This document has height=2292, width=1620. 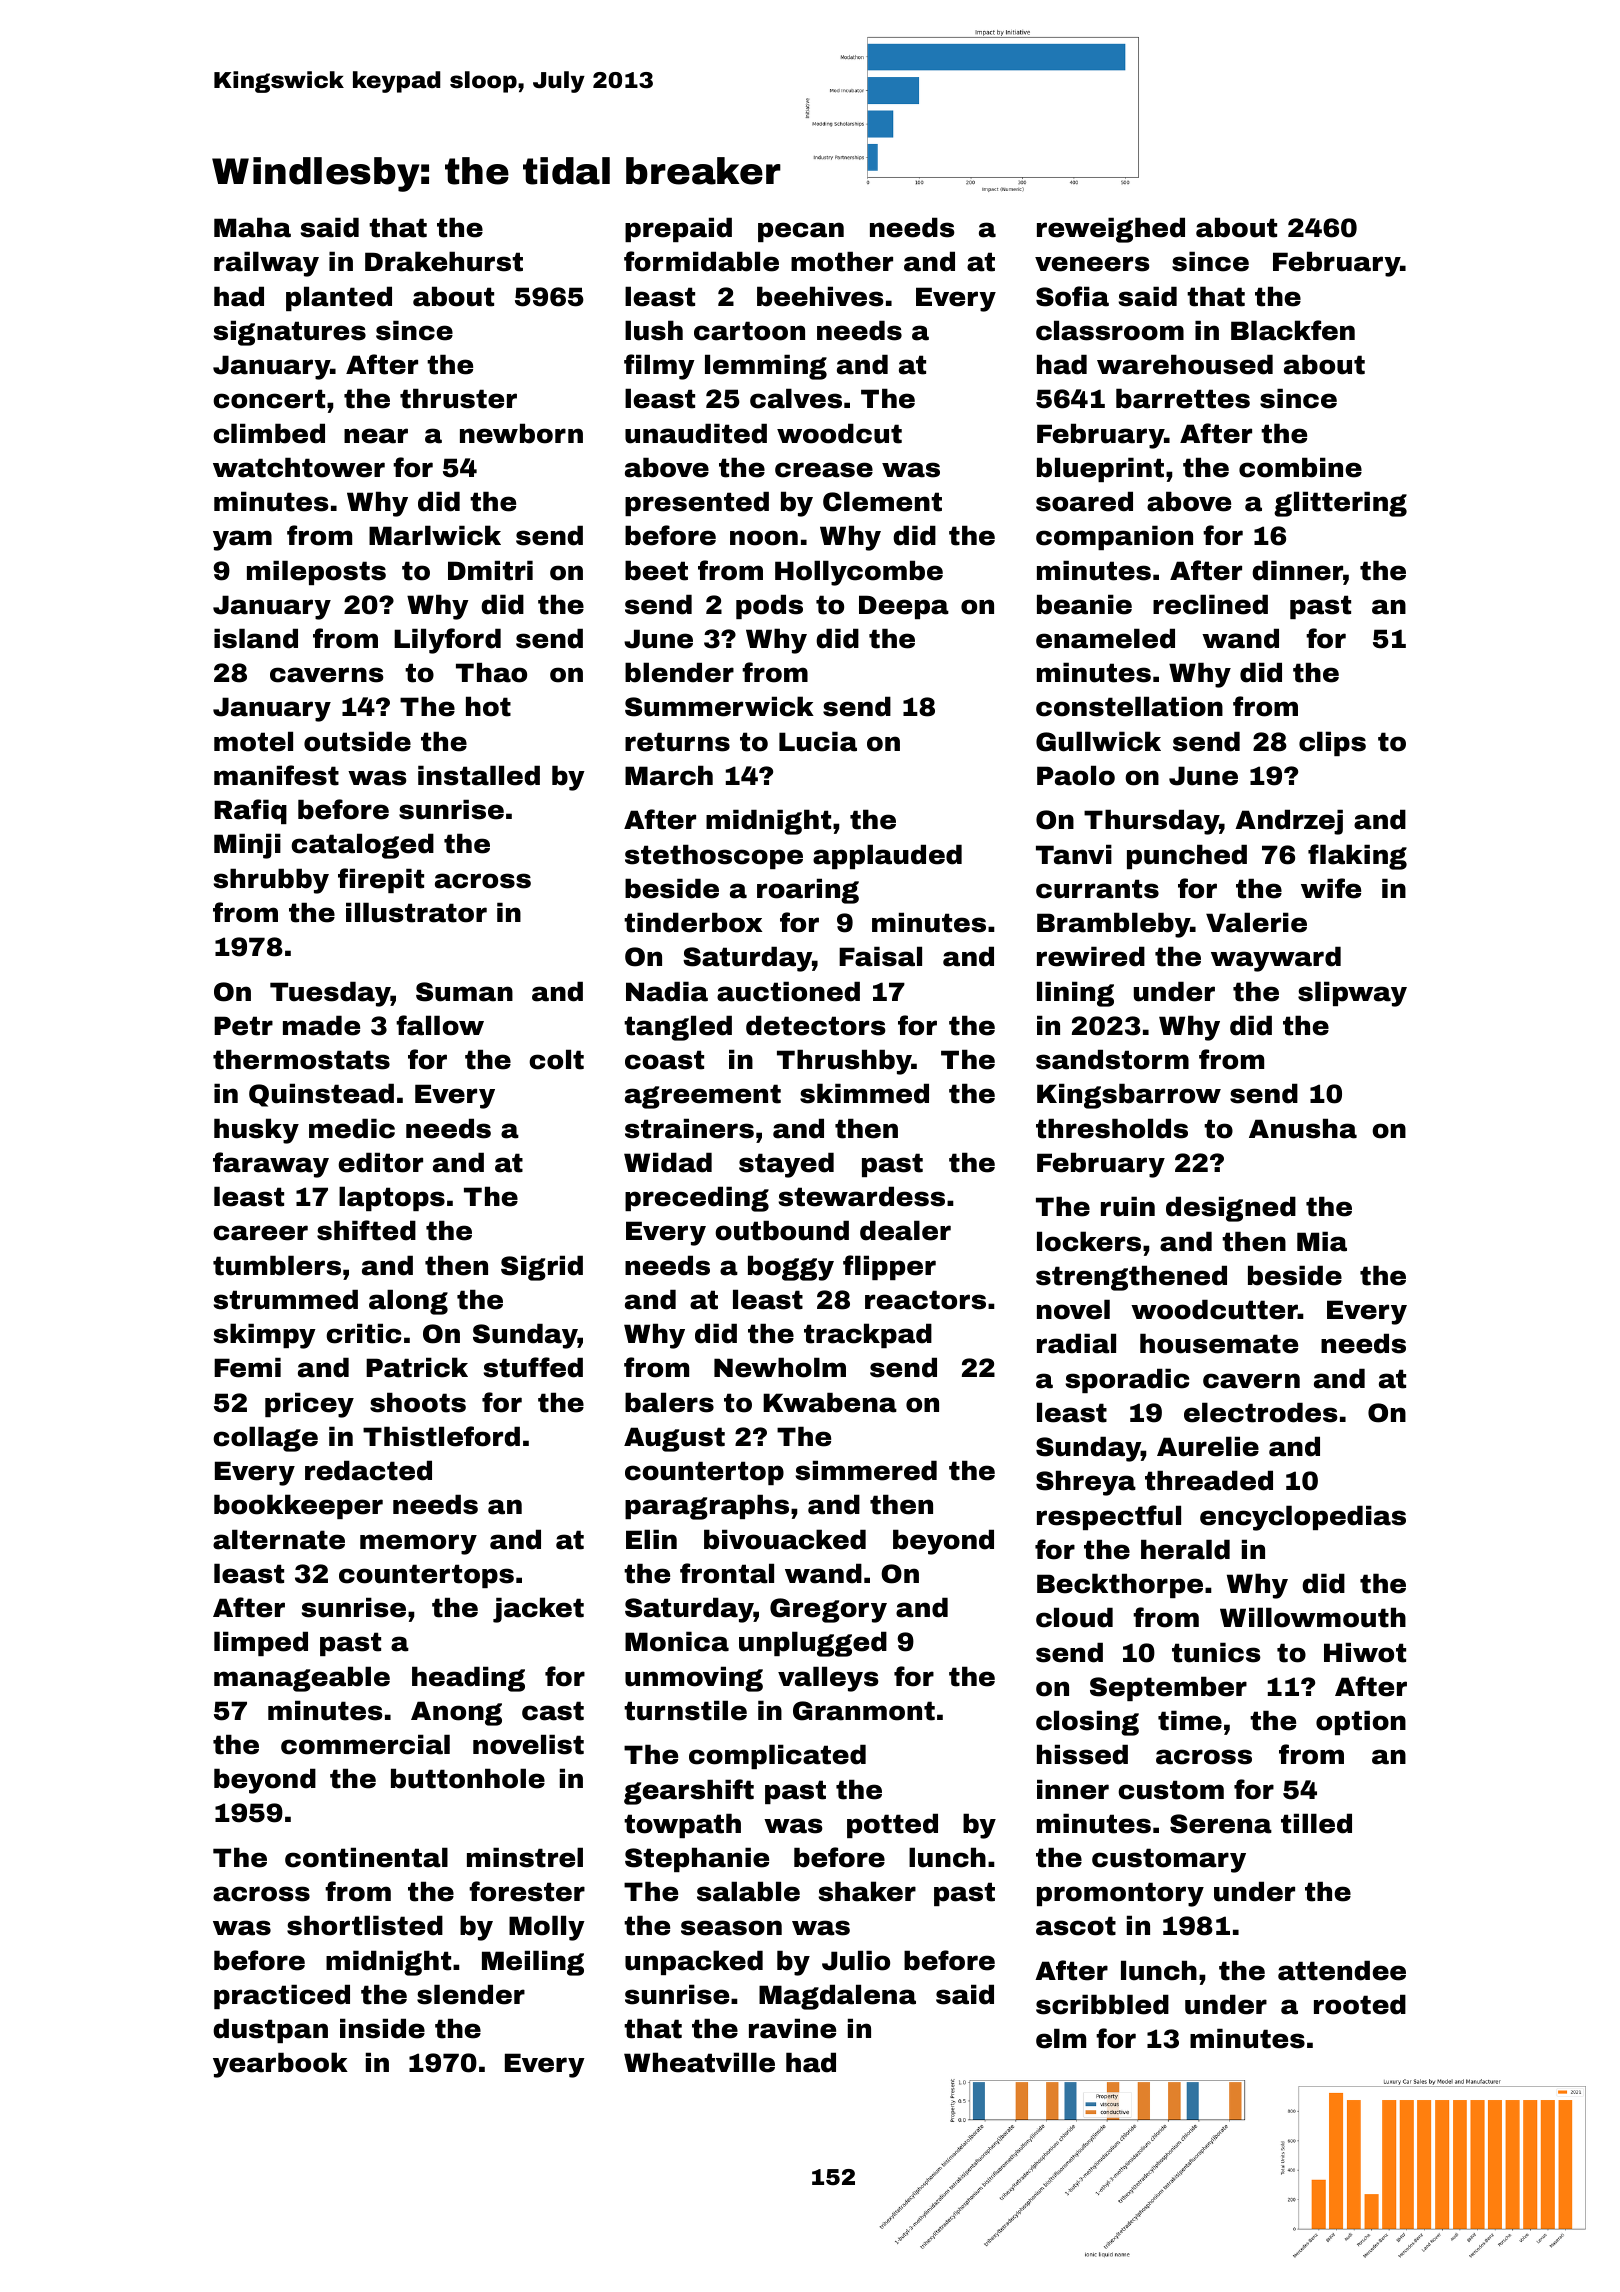 What do you see at coordinates (382, 2028) in the document?
I see `inside` at bounding box center [382, 2028].
